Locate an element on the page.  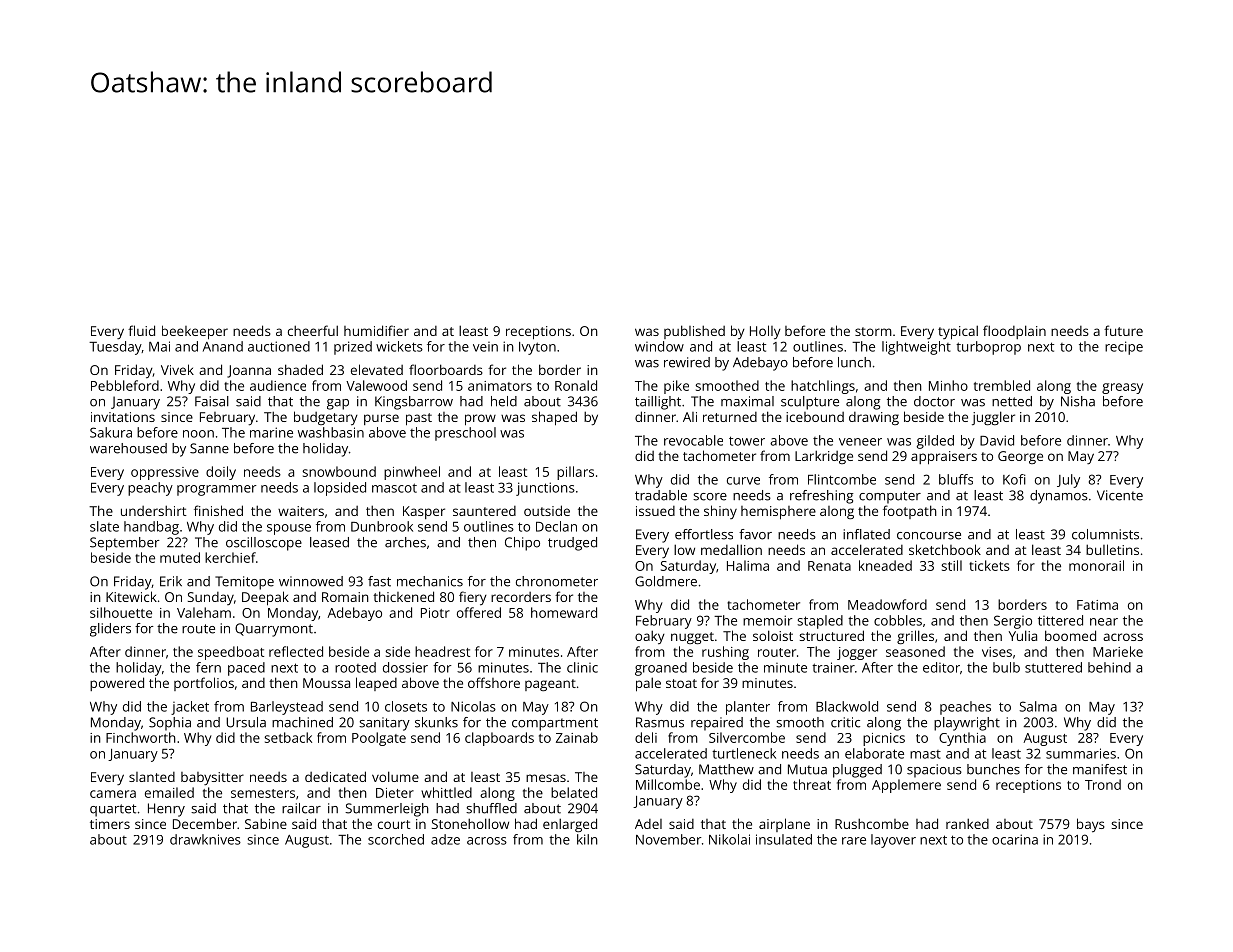
near is located at coordinates (1104, 622).
